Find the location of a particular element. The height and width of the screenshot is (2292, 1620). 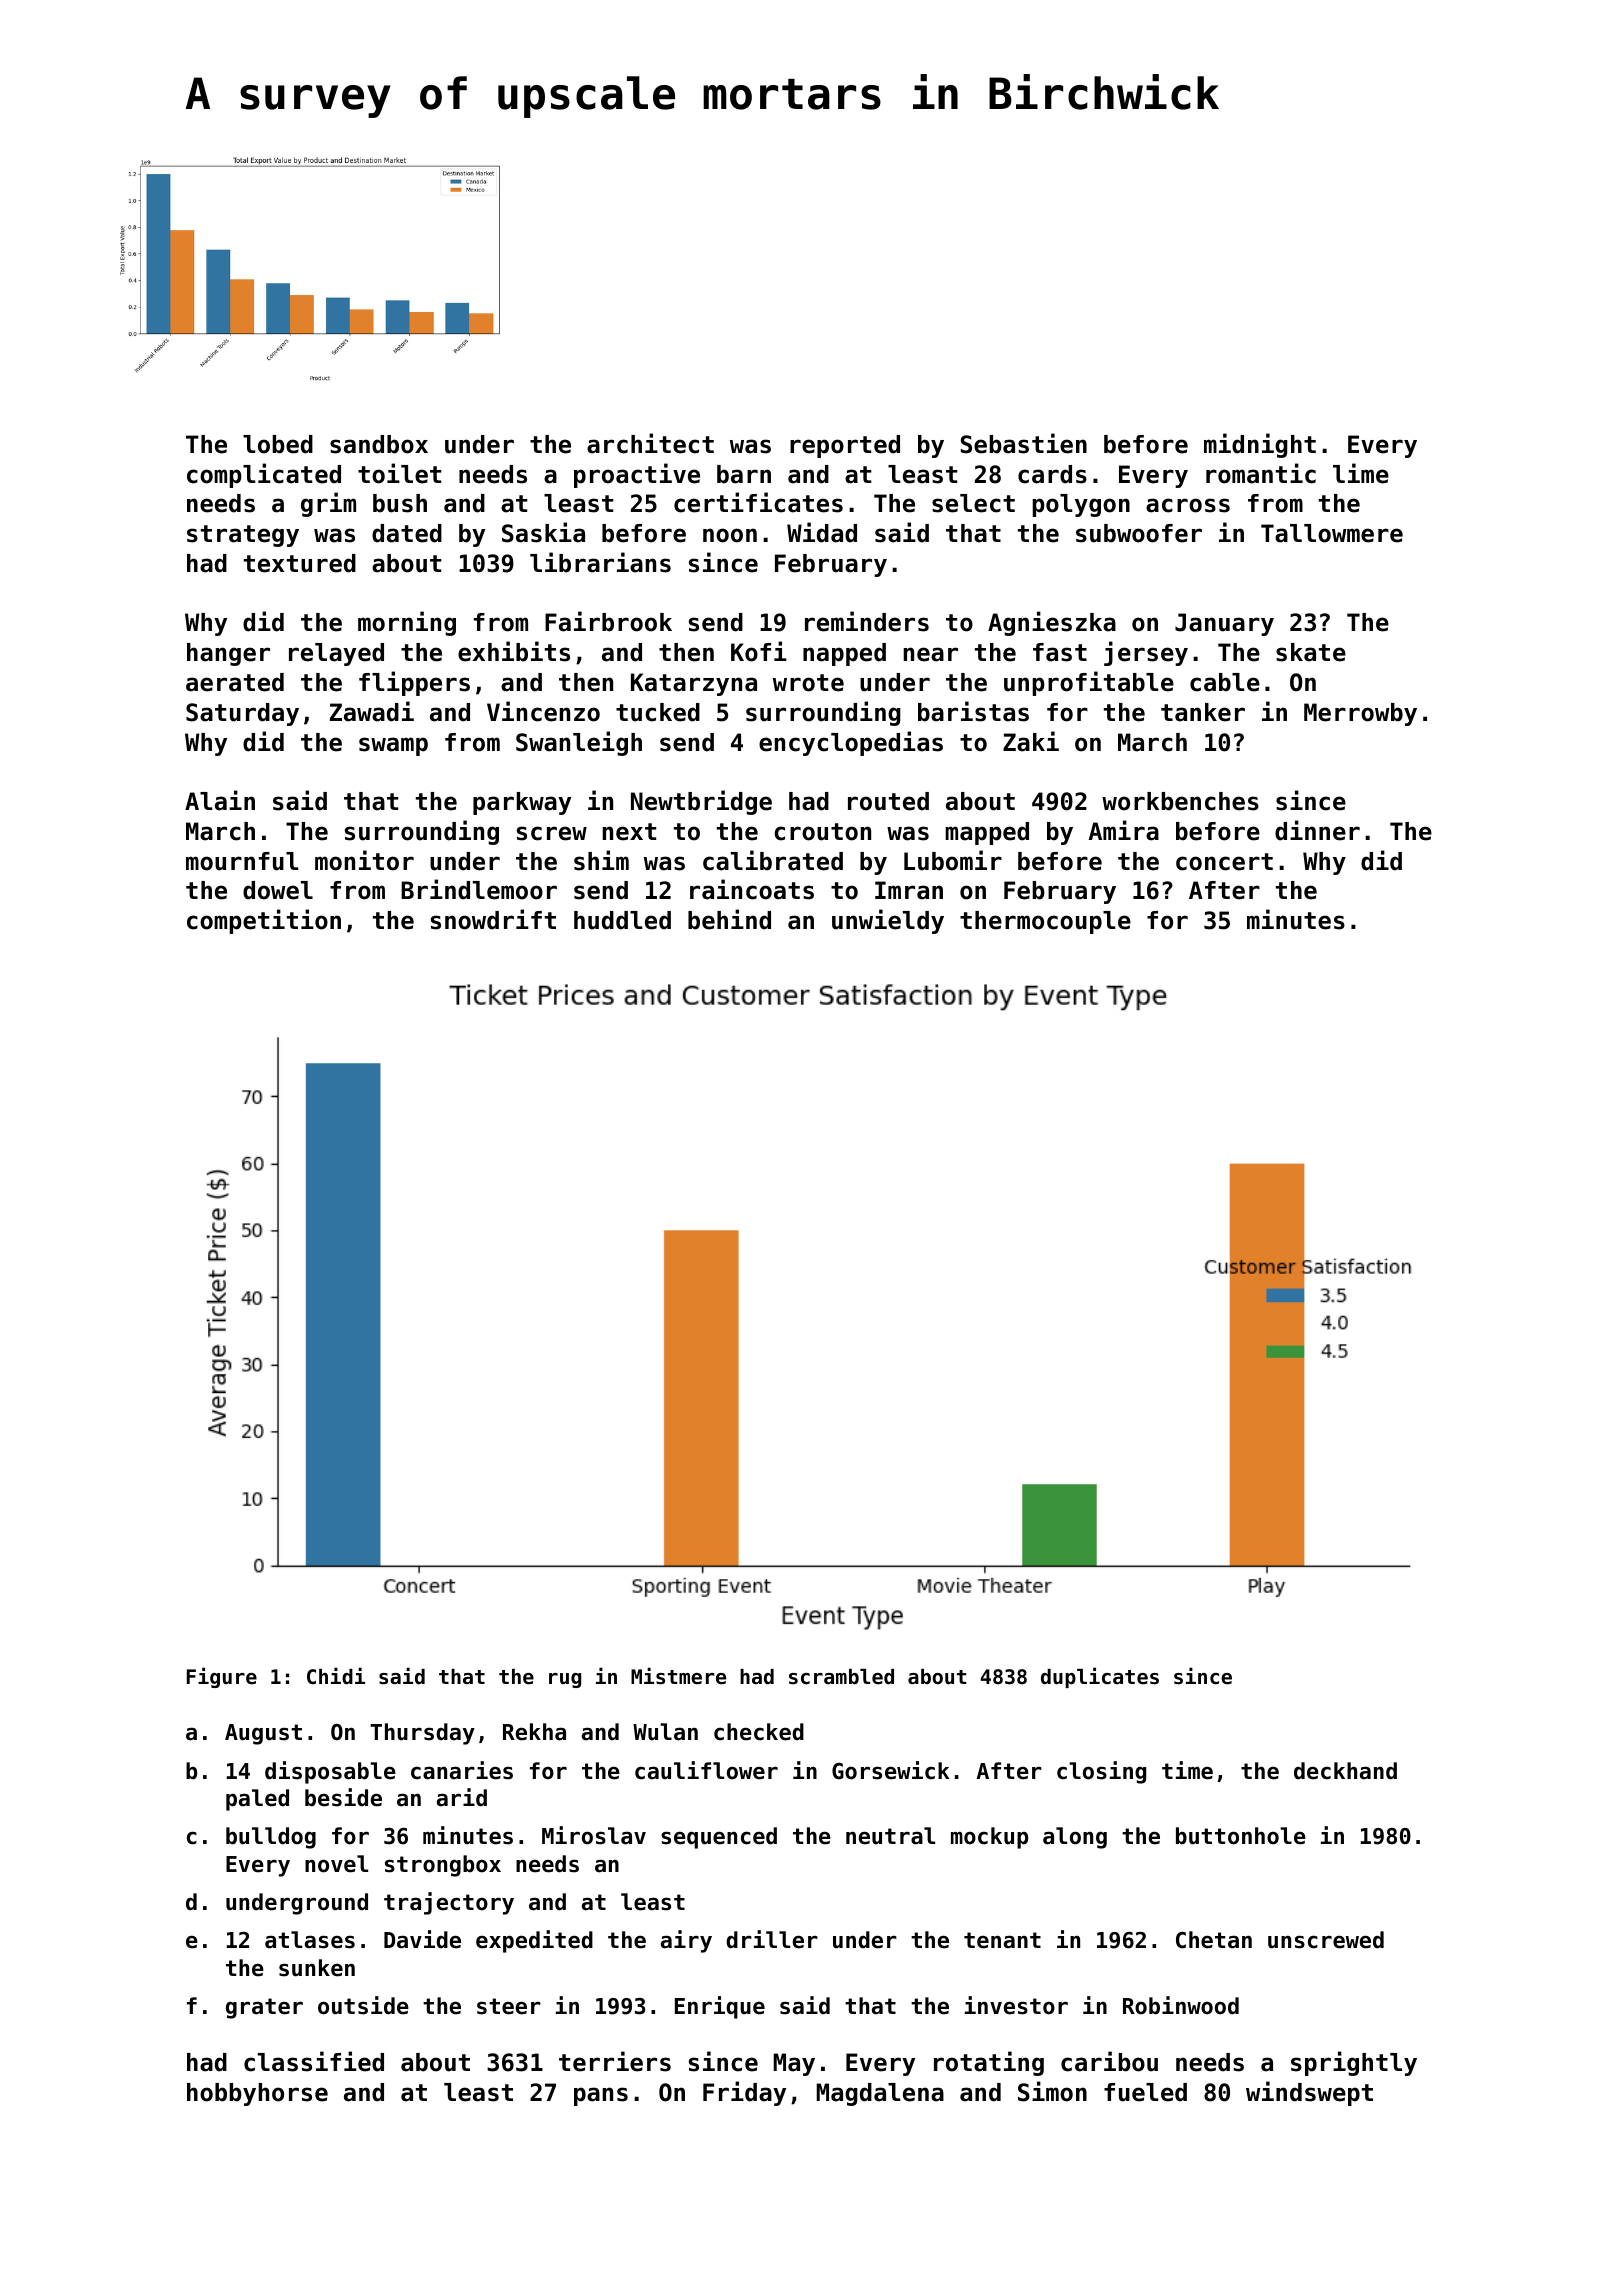

reported is located at coordinates (845, 446).
